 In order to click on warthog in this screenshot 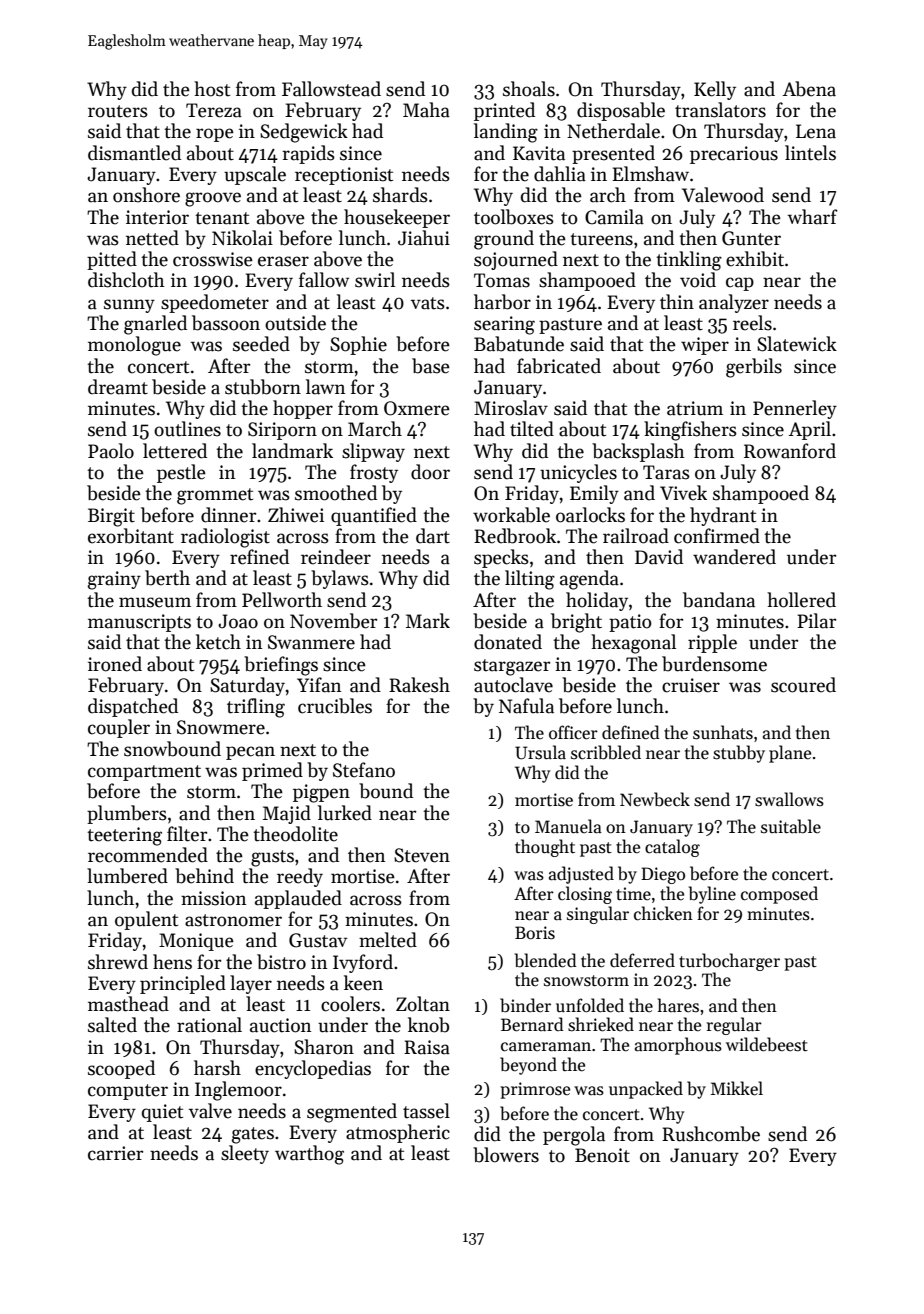, I will do `click(309, 1155)`.
